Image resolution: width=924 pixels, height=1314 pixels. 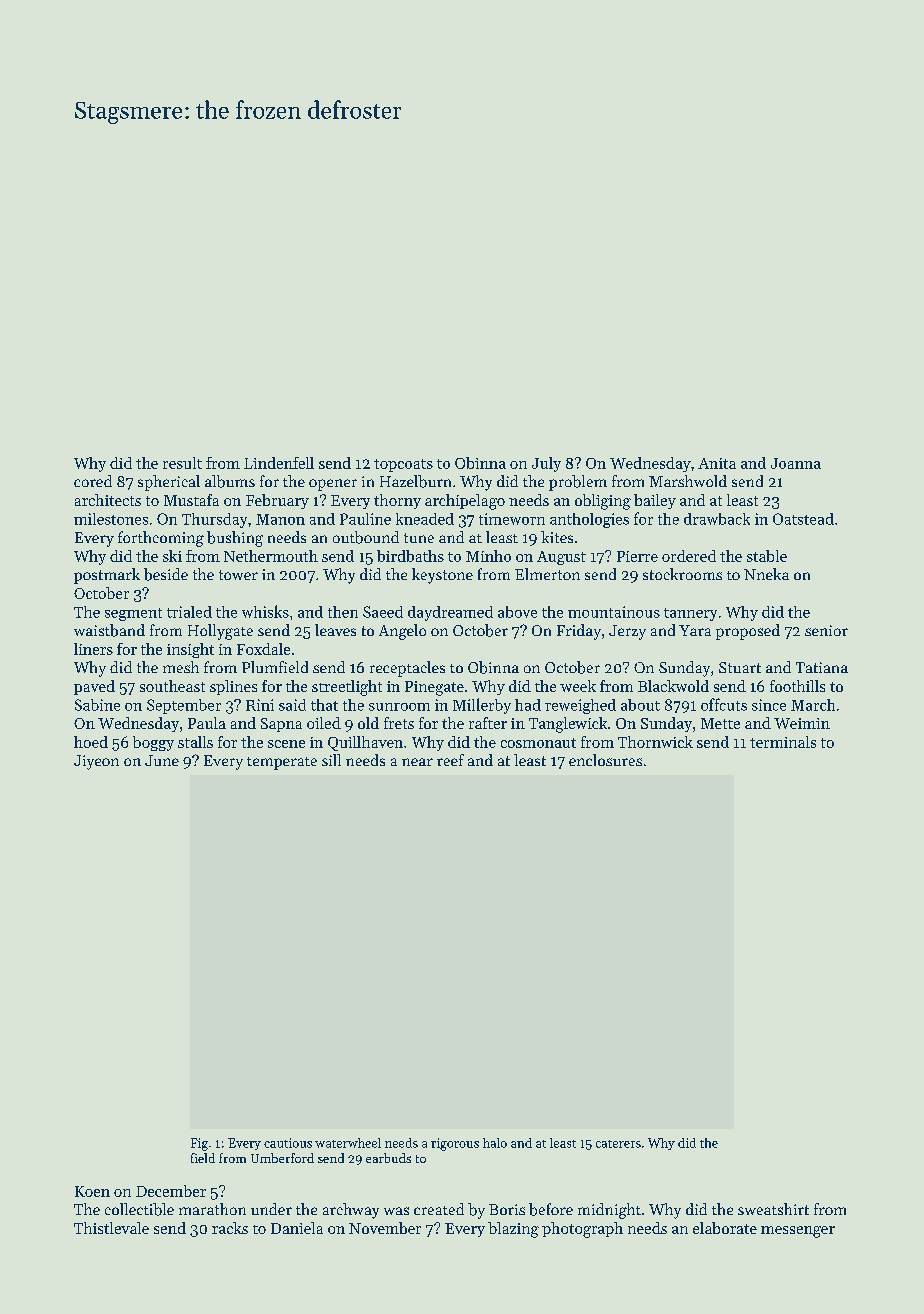 I want to click on cosmonaut, so click(x=538, y=743).
